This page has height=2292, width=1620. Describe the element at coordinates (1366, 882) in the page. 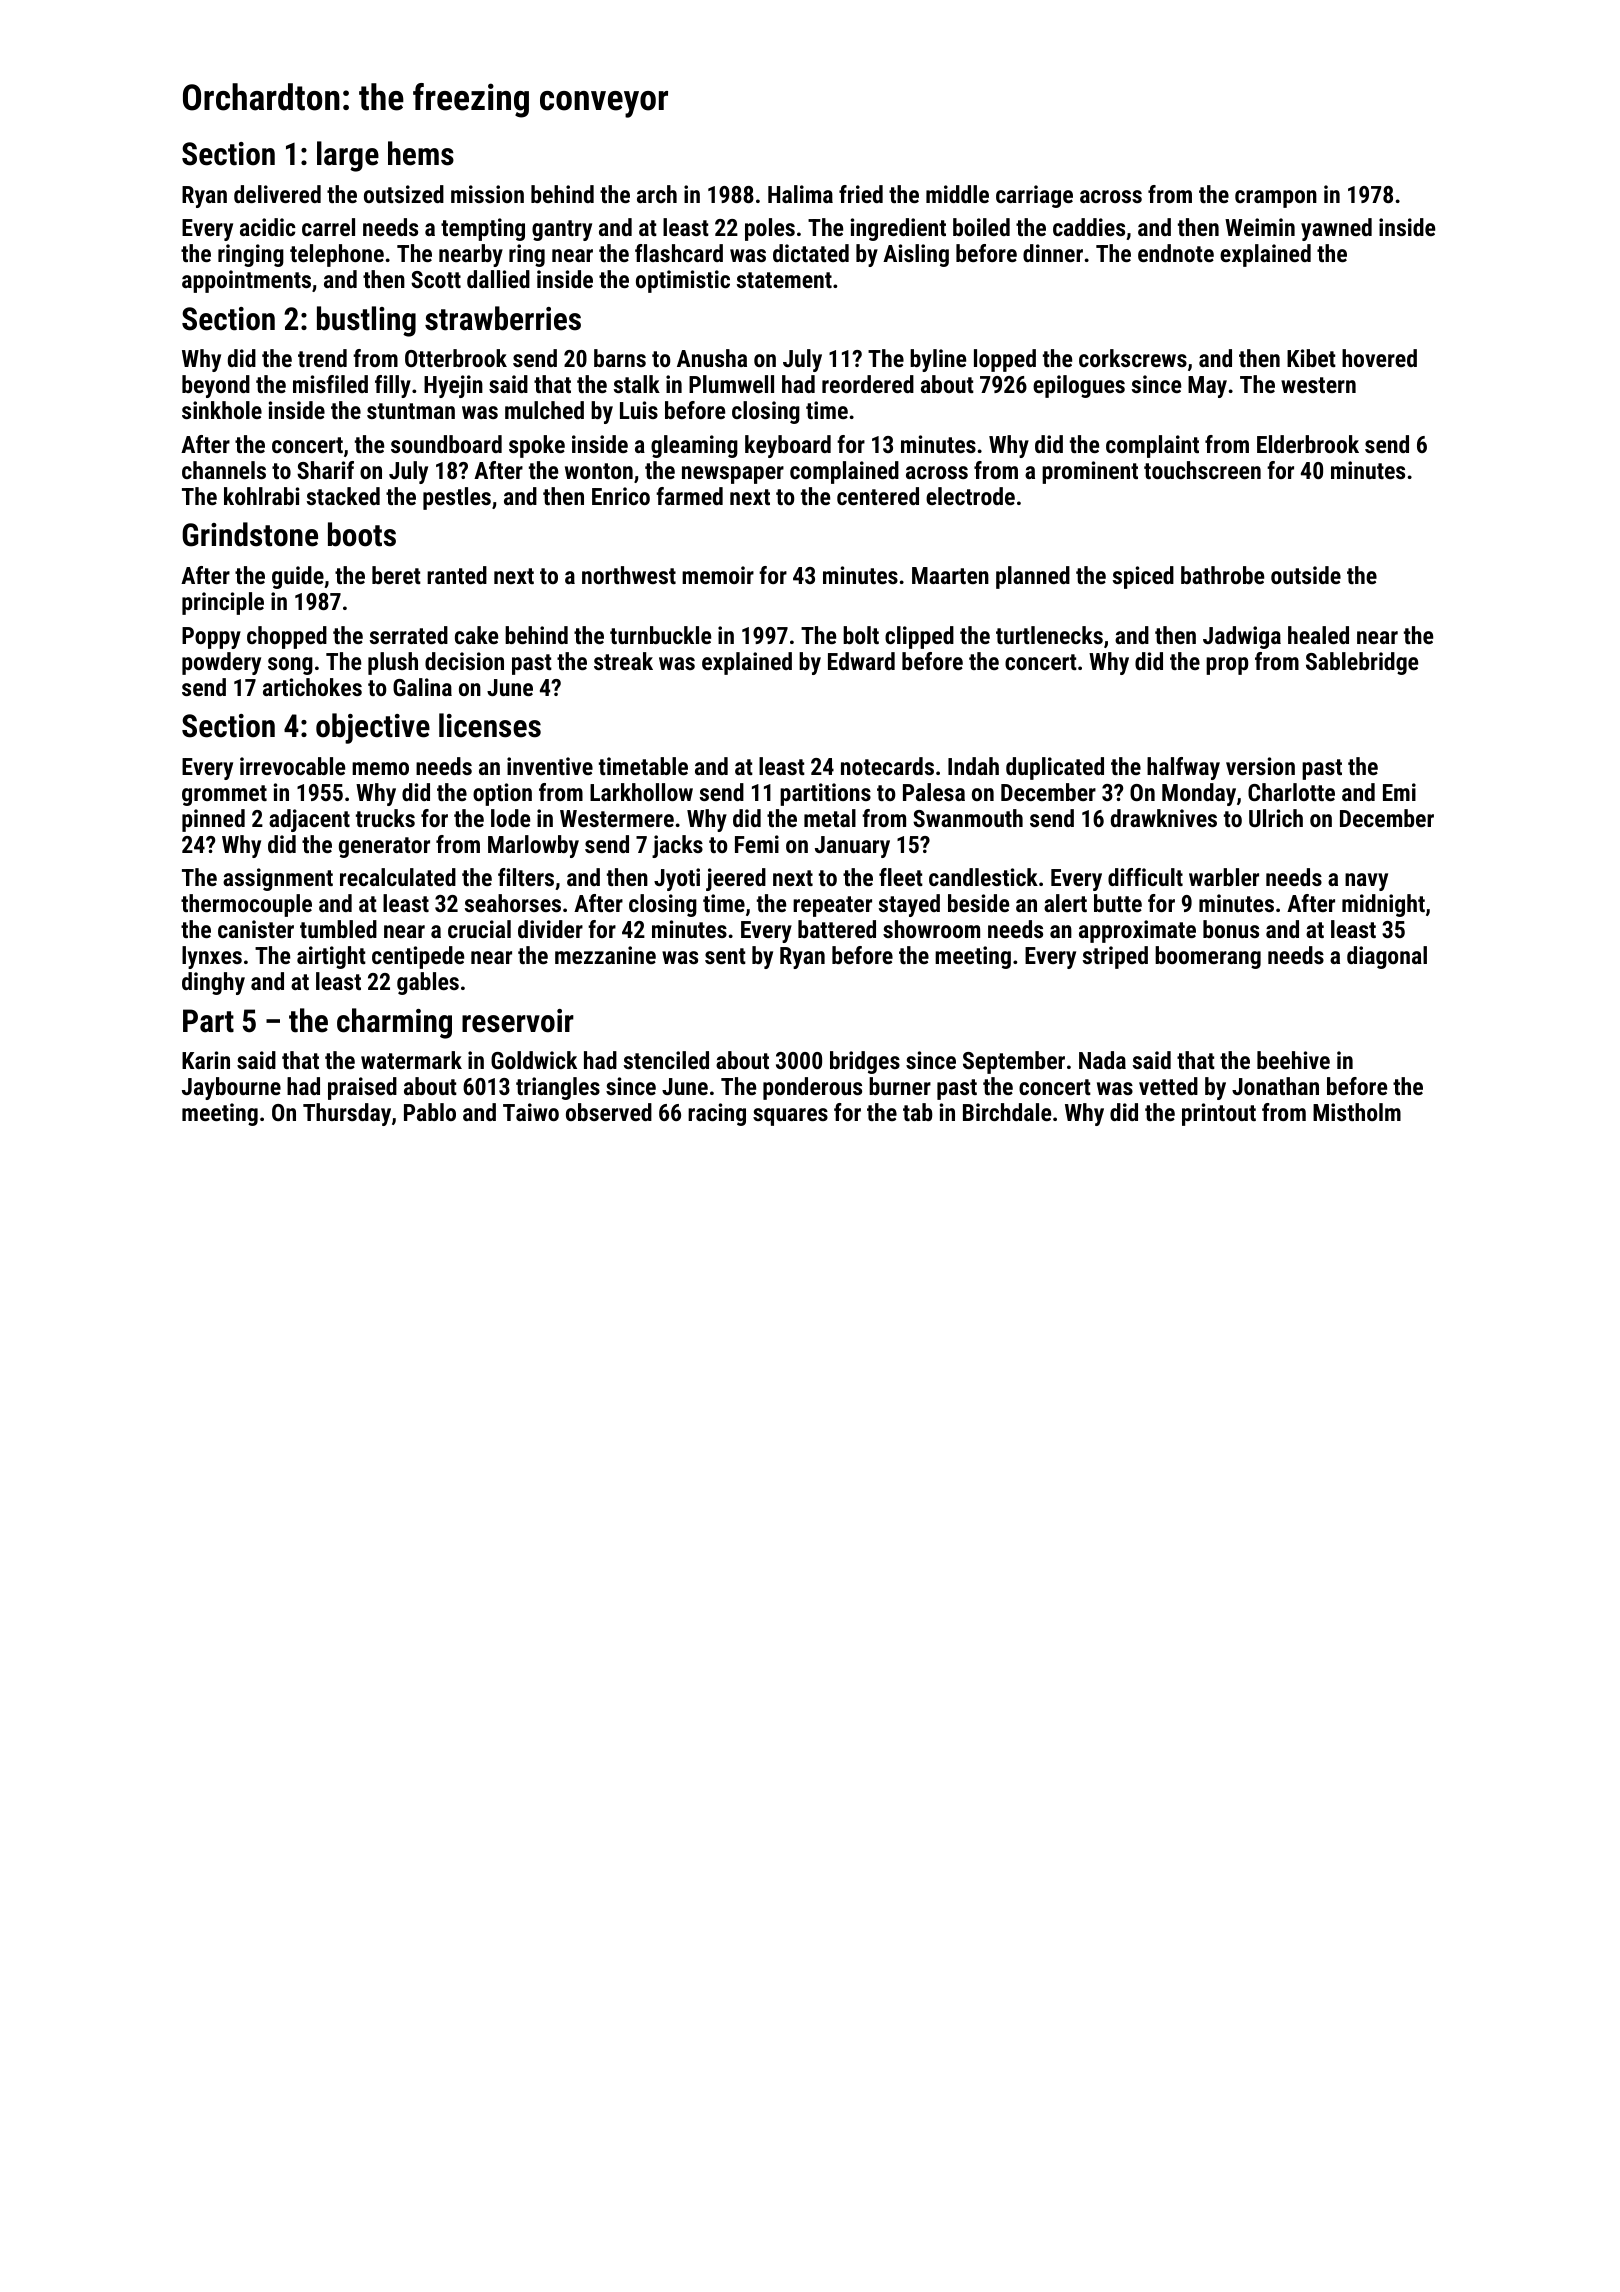

I see `navy` at that location.
